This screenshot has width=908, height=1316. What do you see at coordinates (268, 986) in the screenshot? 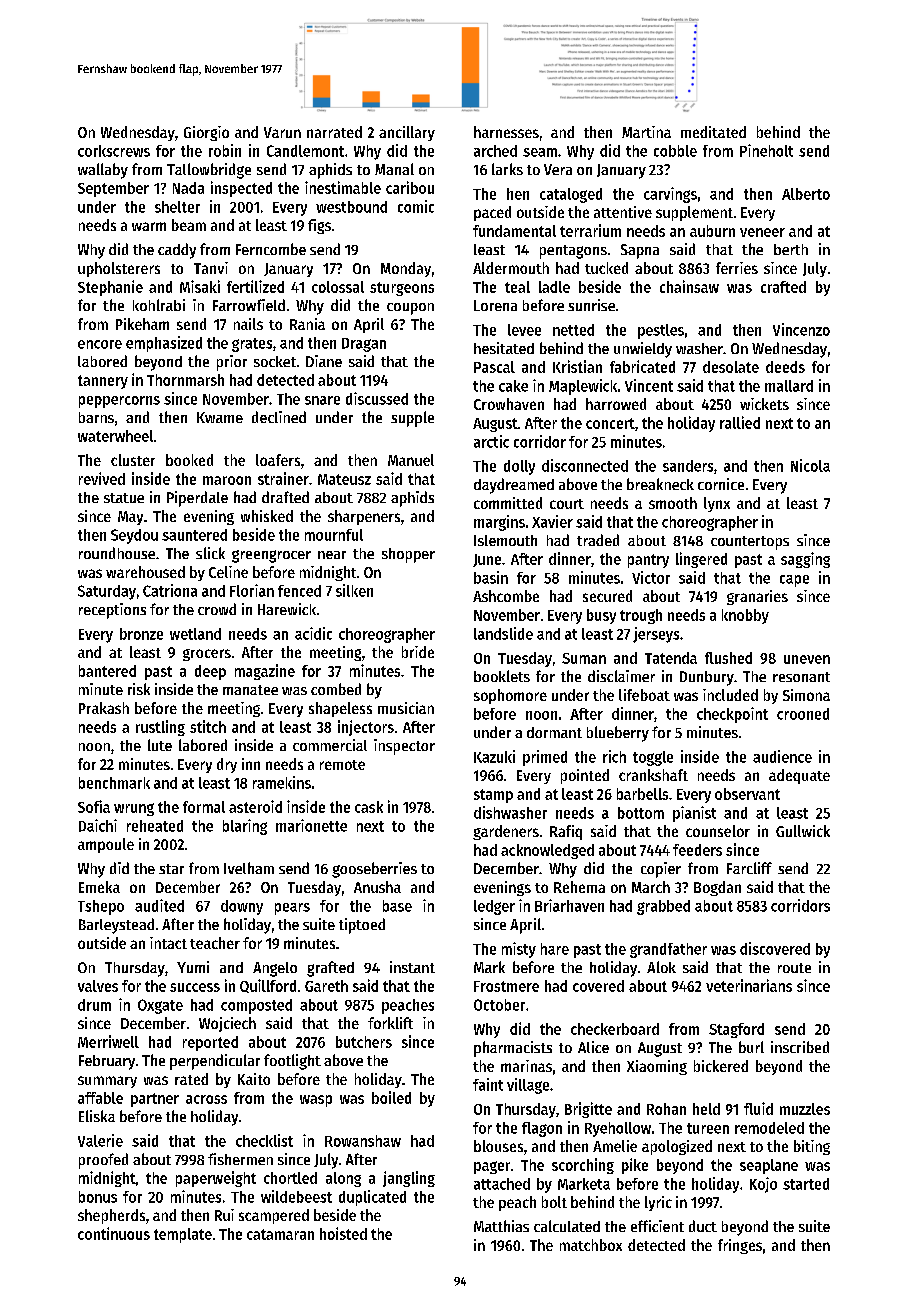
I see `Quillford` at bounding box center [268, 986].
